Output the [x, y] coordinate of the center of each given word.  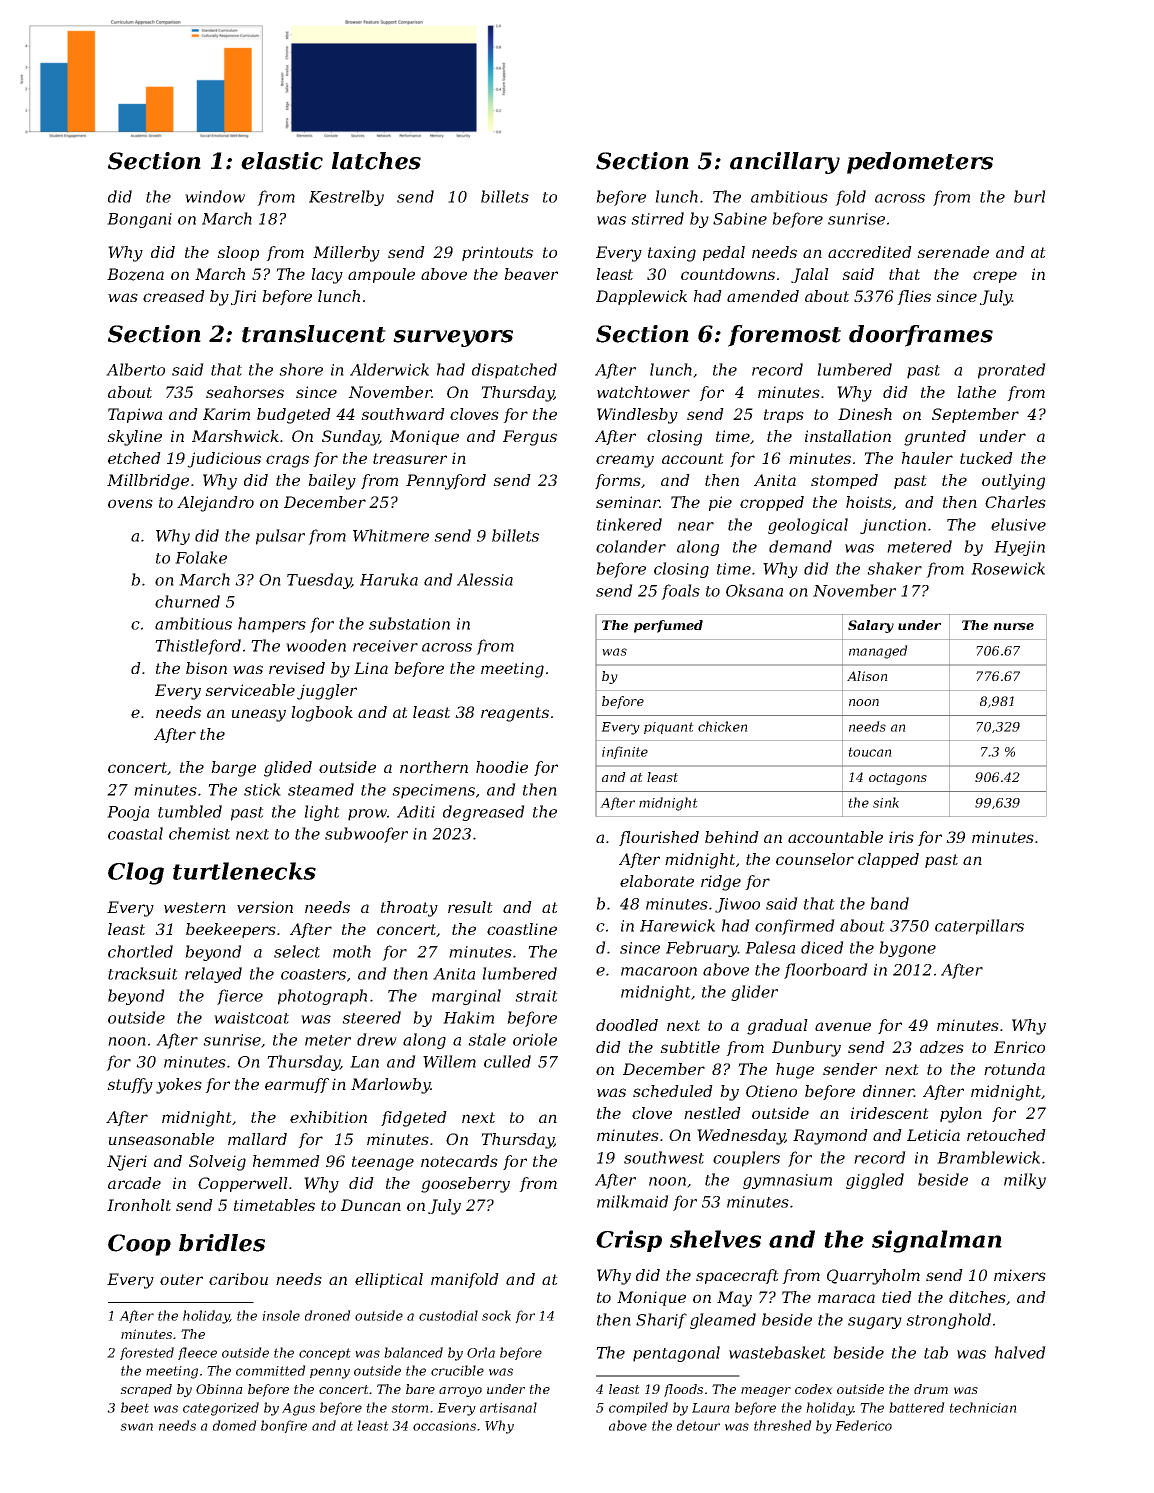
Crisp [629, 1241]
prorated [1012, 371]
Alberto [135, 369]
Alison [867, 676]
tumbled [190, 811]
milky [1025, 1181]
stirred [657, 218]
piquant [669, 728]
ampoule [381, 275]
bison [206, 668]
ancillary [785, 163]
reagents [515, 714]
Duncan [371, 1205]
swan [136, 1427]
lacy [327, 276]
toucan [870, 752]
